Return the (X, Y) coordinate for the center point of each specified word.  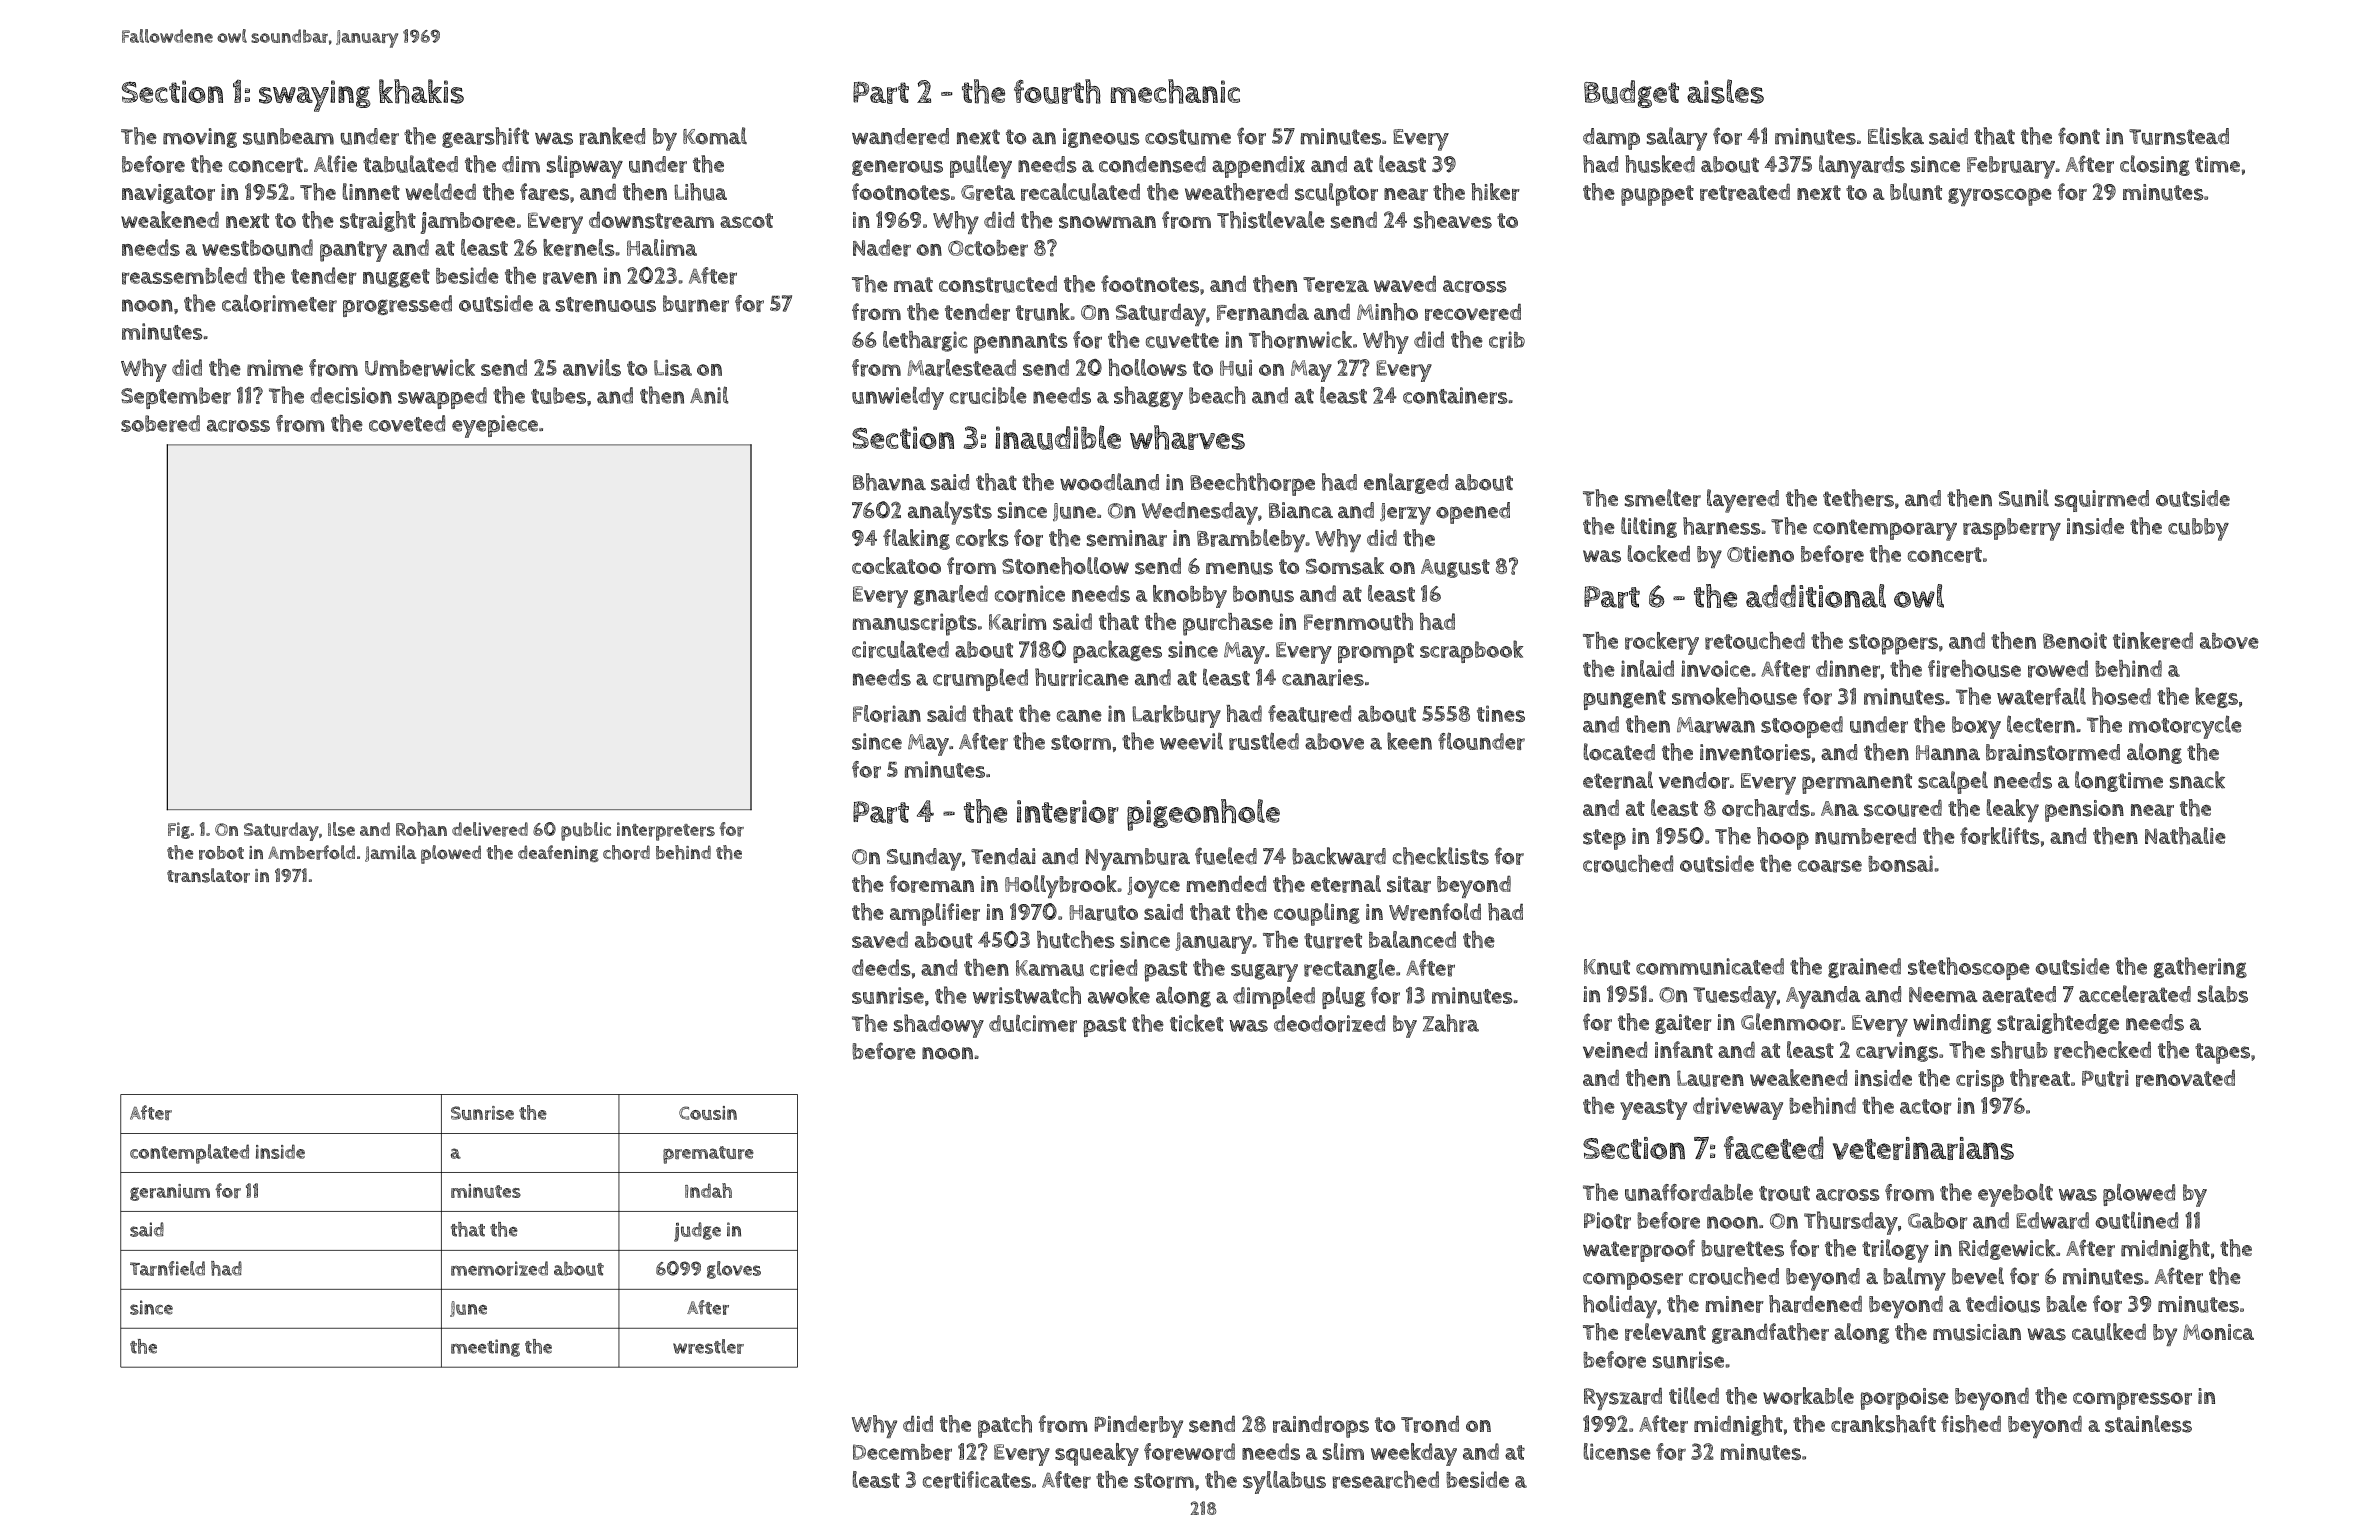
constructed (998, 284)
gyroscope (2000, 197)
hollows (1147, 367)
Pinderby (1139, 1426)
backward (1339, 856)
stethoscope (1969, 968)
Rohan (421, 829)
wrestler (708, 1346)
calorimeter (279, 303)
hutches (1076, 940)
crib (1507, 340)
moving (200, 138)
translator (208, 875)
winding (1952, 1024)
